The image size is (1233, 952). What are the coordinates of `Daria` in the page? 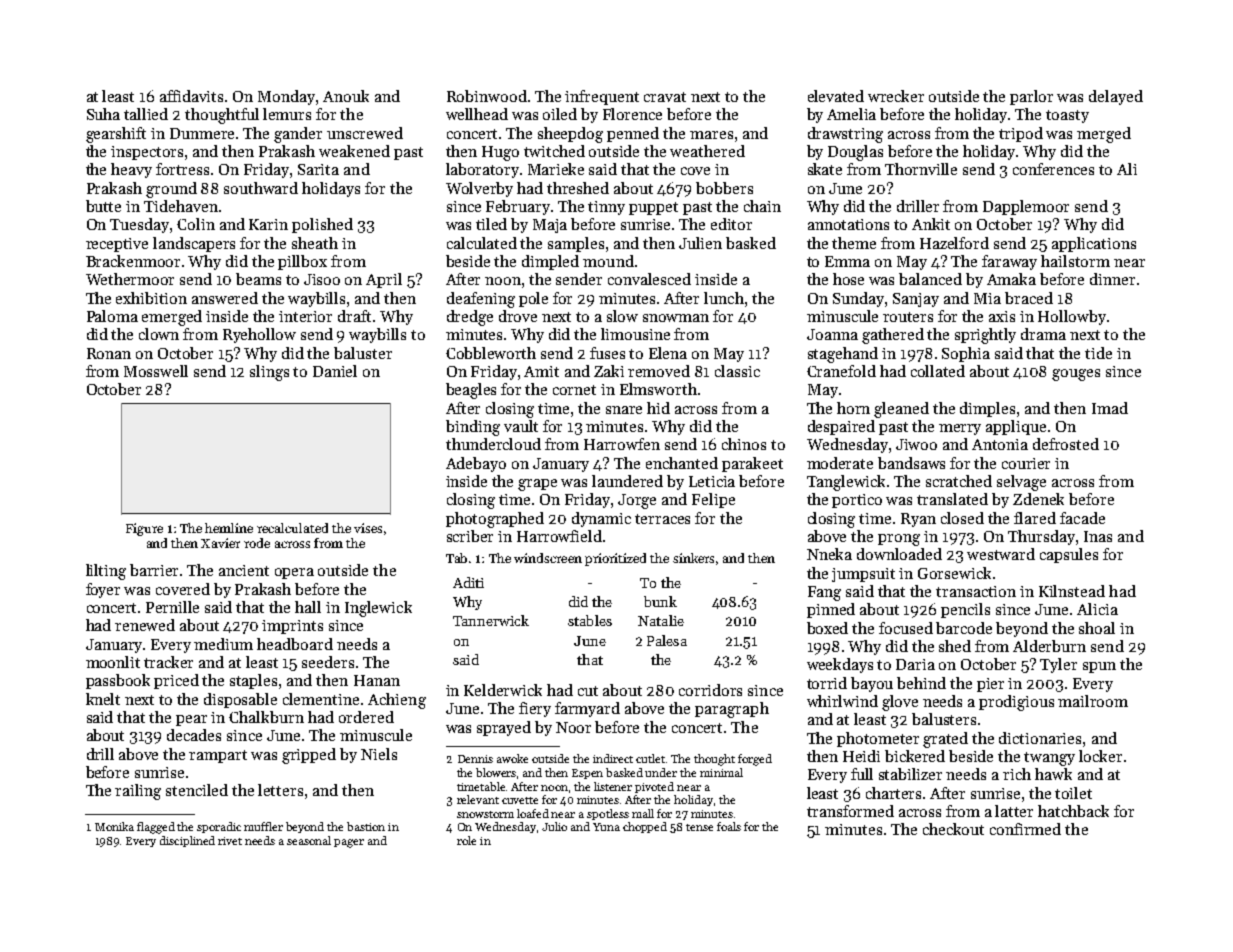 It's located at (915, 664).
